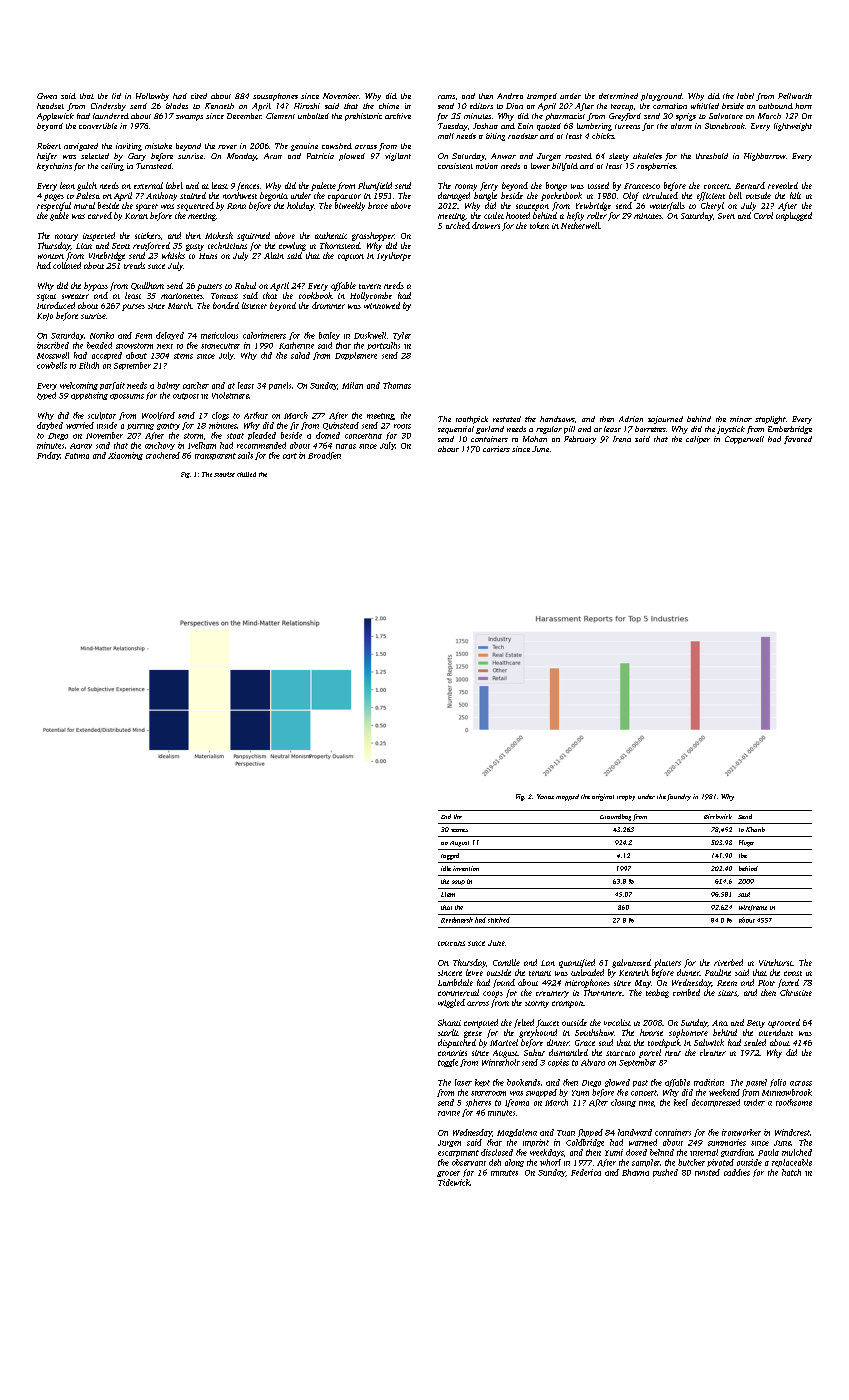  What do you see at coordinates (448, 1063) in the screenshot?
I see `toggle` at bounding box center [448, 1063].
